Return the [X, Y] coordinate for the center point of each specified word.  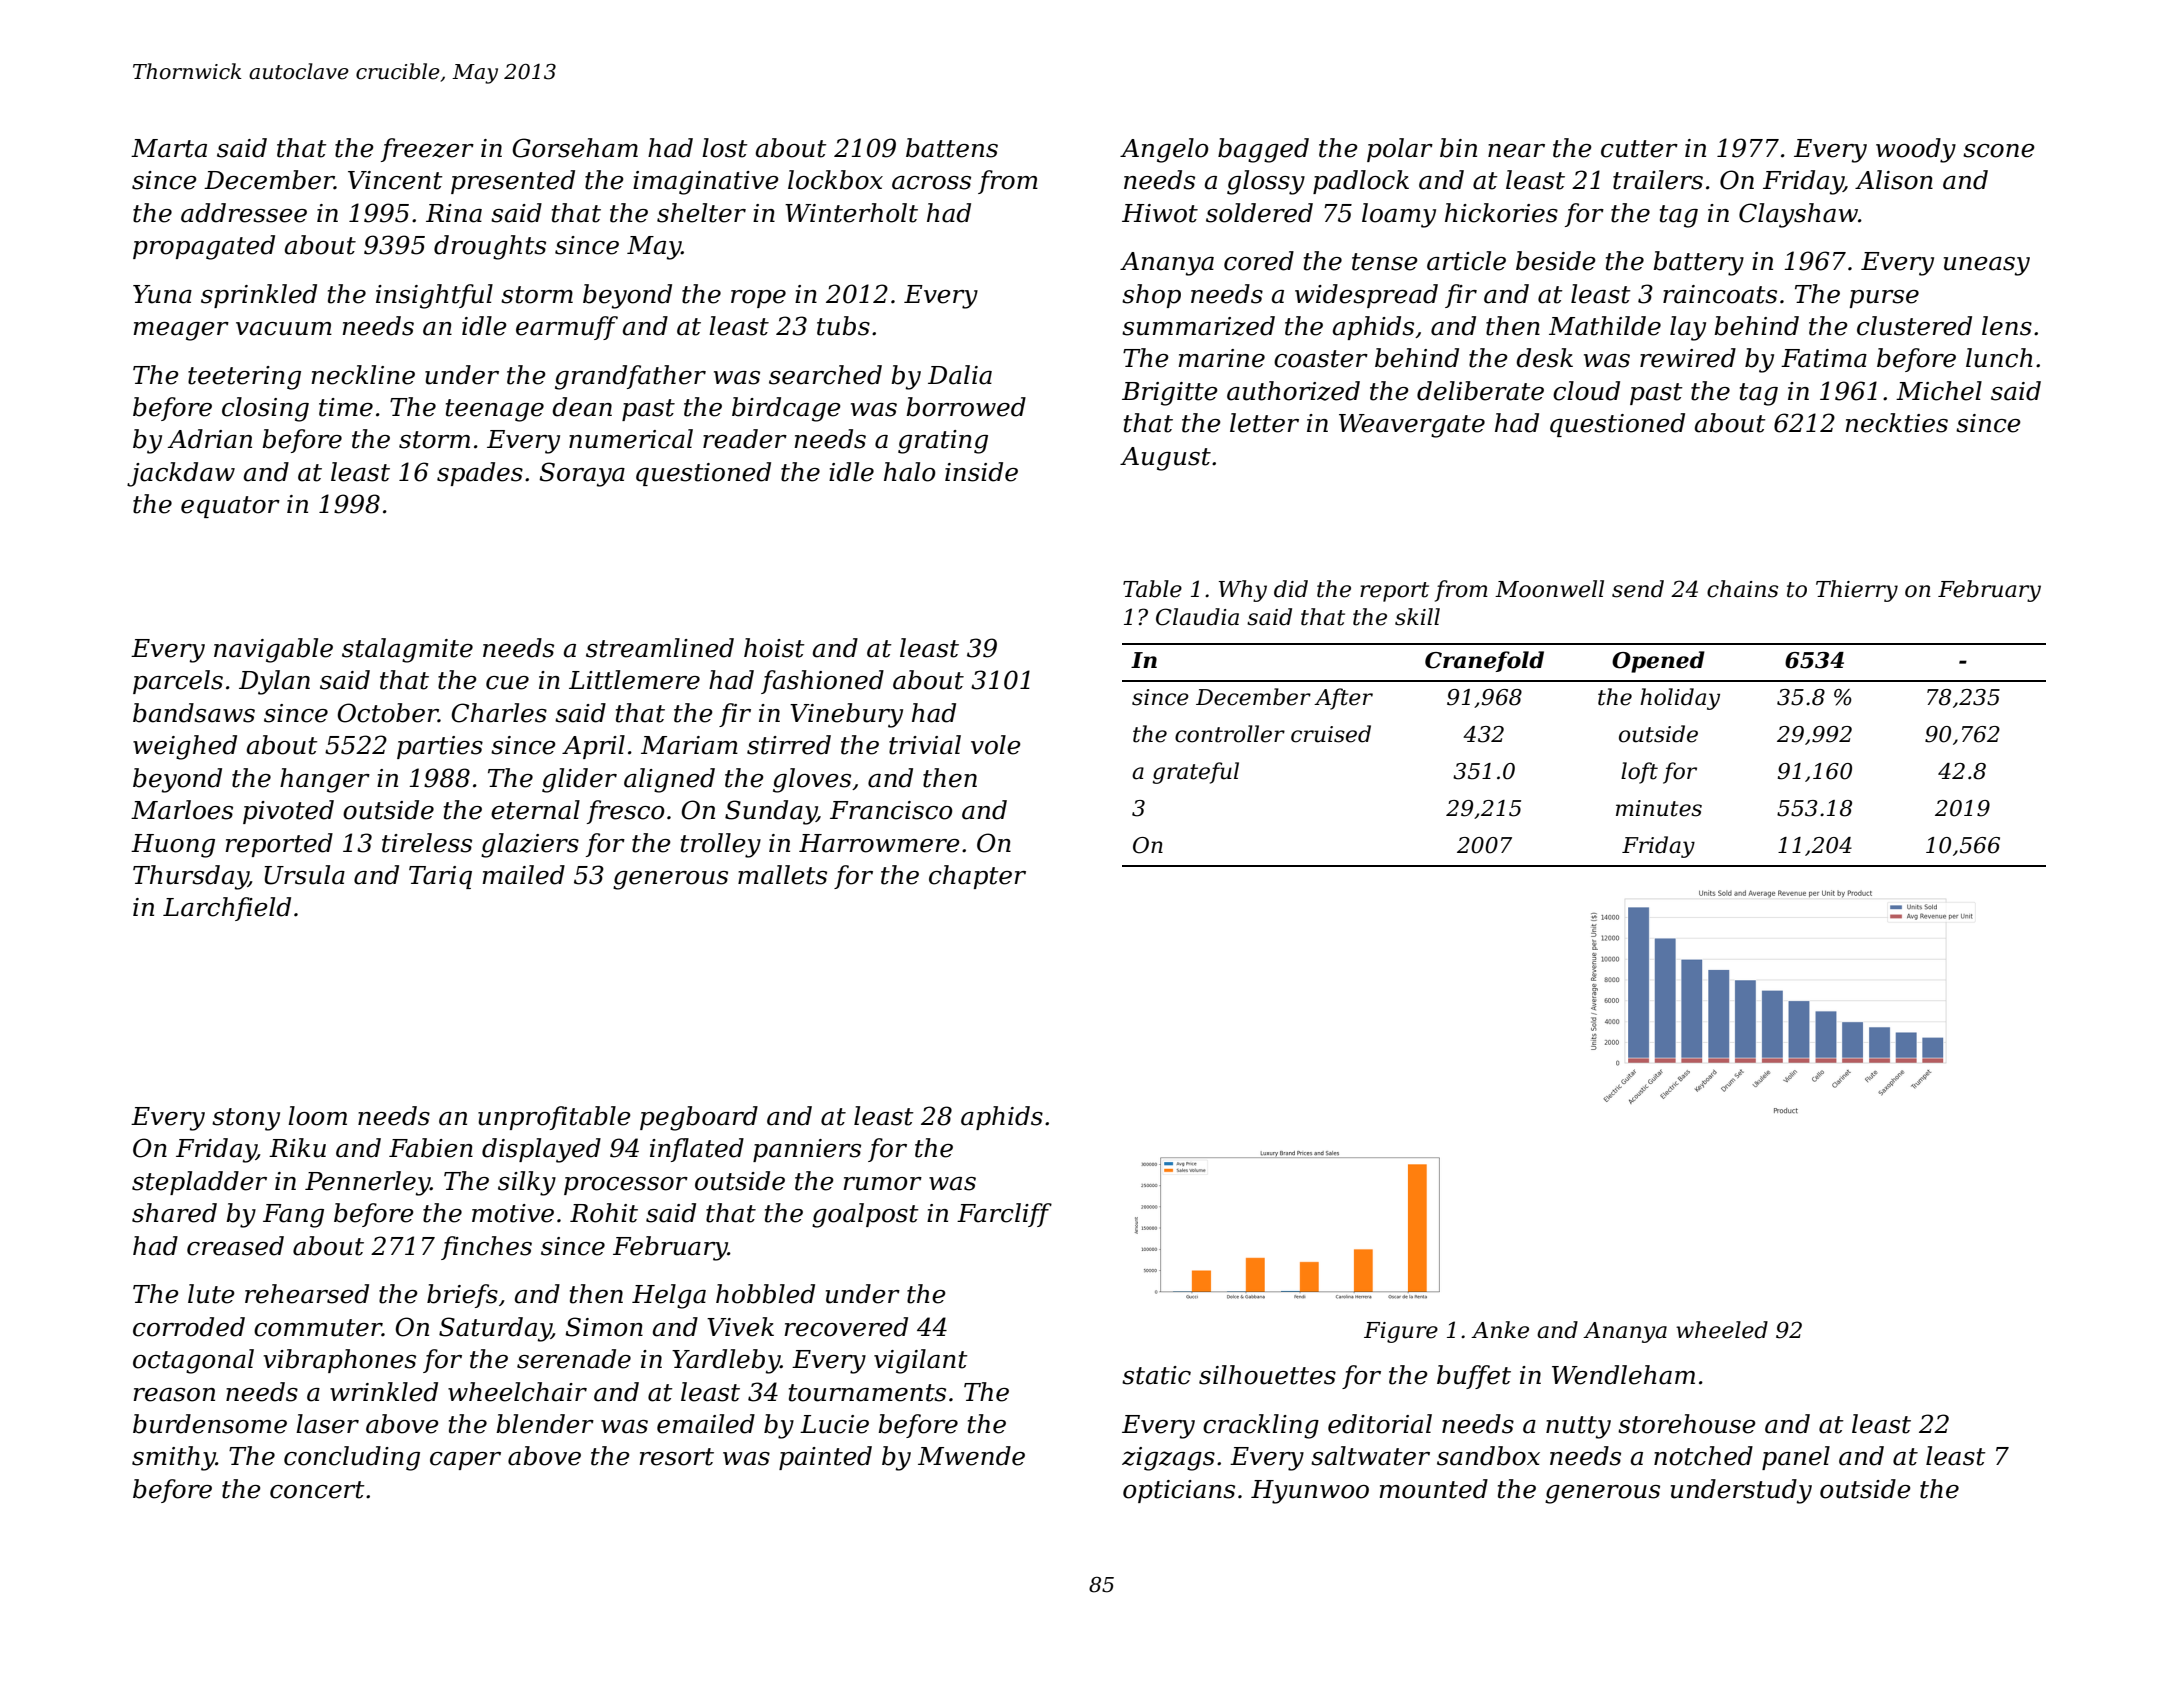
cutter [1639, 149]
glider [579, 780]
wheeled [1722, 1330]
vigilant [921, 1361]
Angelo [1164, 150]
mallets [782, 875]
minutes [1659, 808]
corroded [189, 1327]
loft [1639, 773]
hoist [774, 648]
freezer [427, 150]
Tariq [440, 877]
